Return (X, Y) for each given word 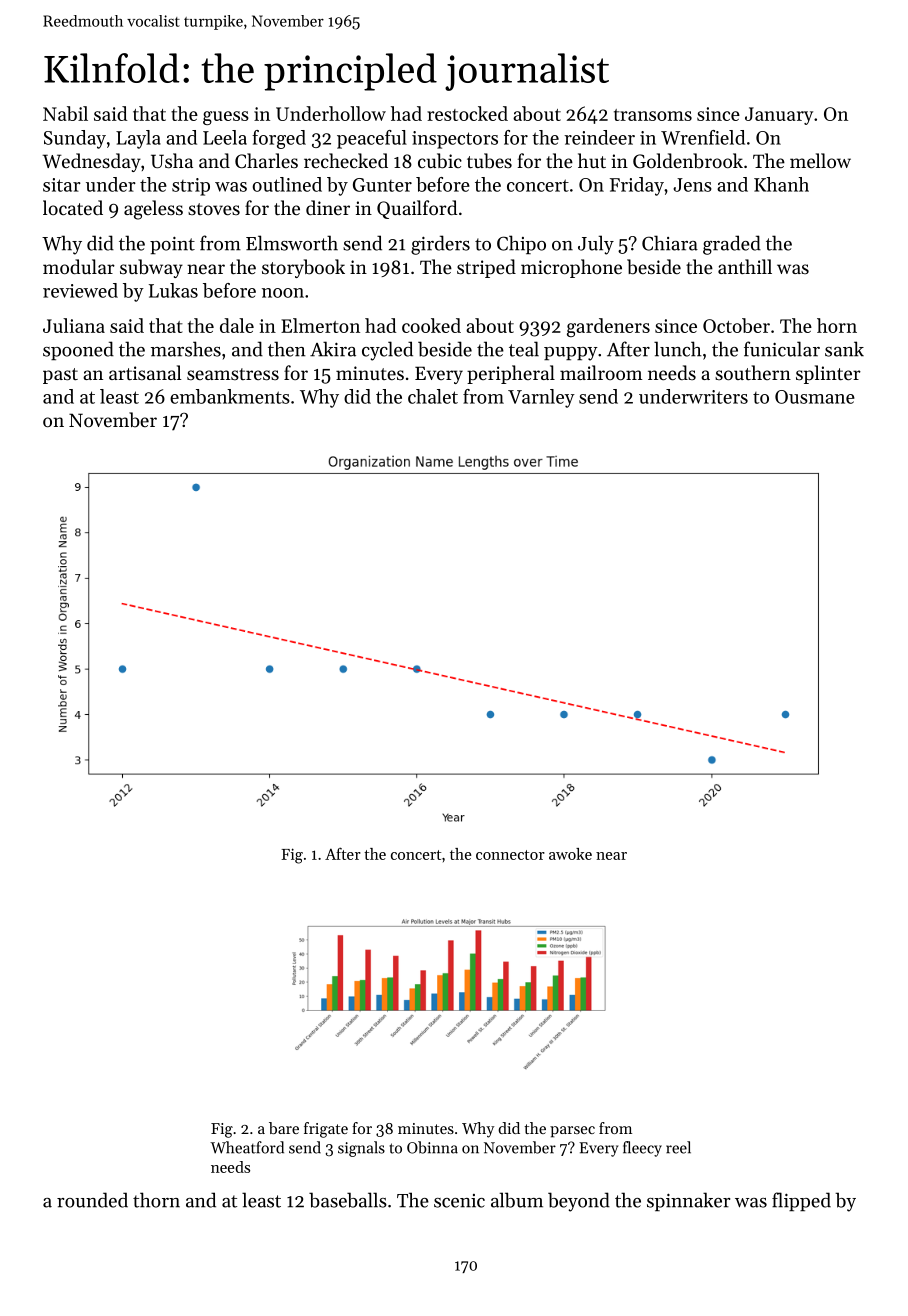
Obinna (432, 1147)
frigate (326, 1130)
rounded (92, 1200)
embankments (230, 396)
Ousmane (815, 397)
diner (328, 207)
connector (510, 855)
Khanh (781, 184)
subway (151, 268)
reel (678, 1147)
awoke (570, 854)
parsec (572, 1132)
